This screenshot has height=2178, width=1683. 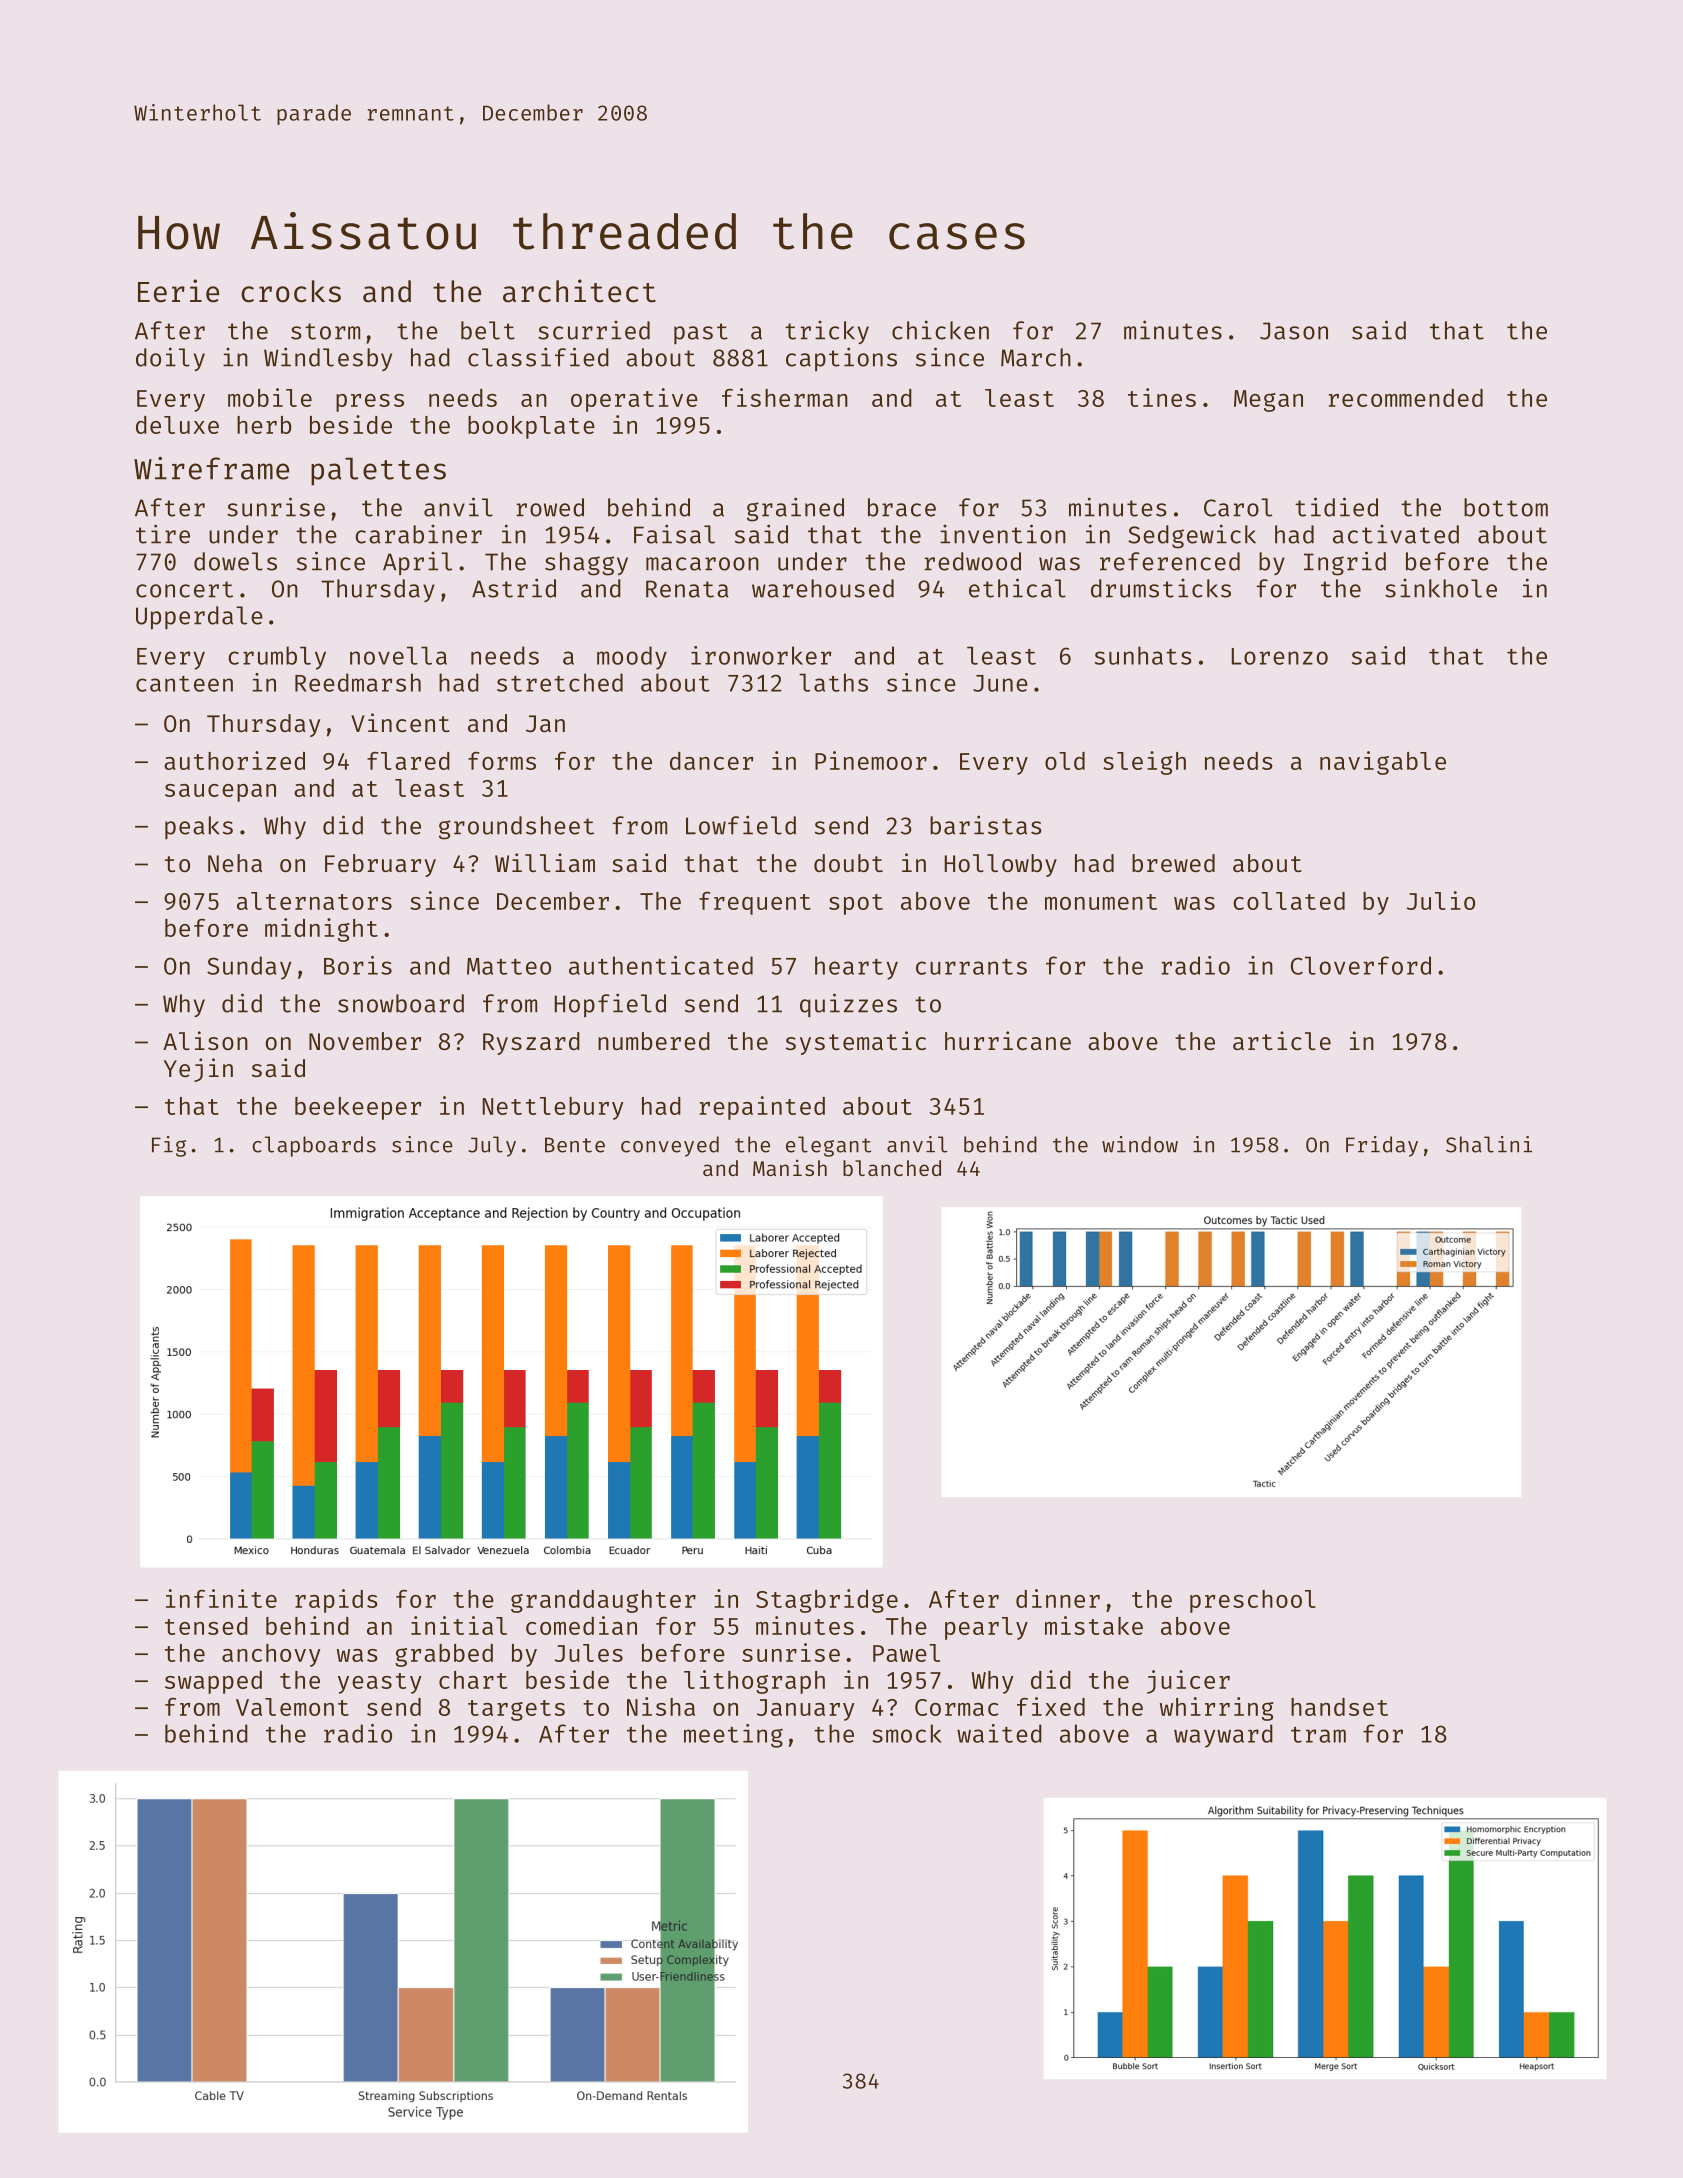 I want to click on tire, so click(x=163, y=534).
